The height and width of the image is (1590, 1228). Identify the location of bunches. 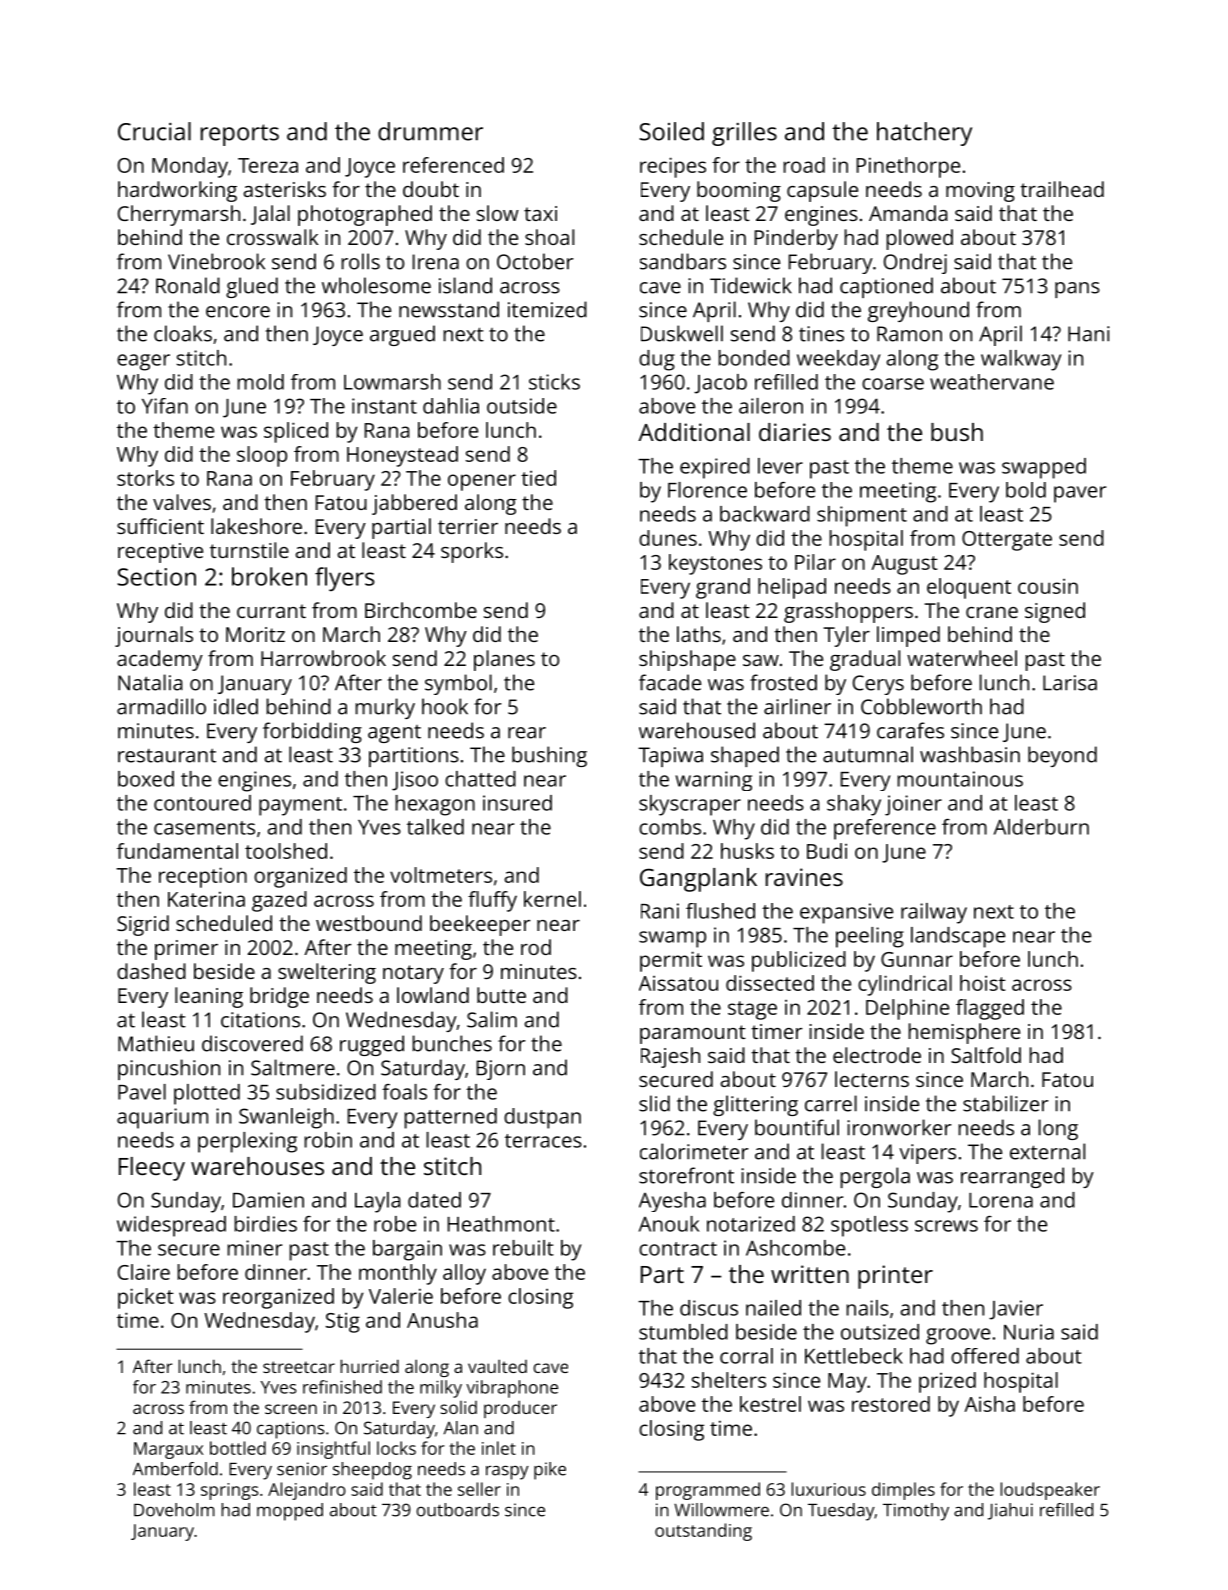
(452, 1043).
